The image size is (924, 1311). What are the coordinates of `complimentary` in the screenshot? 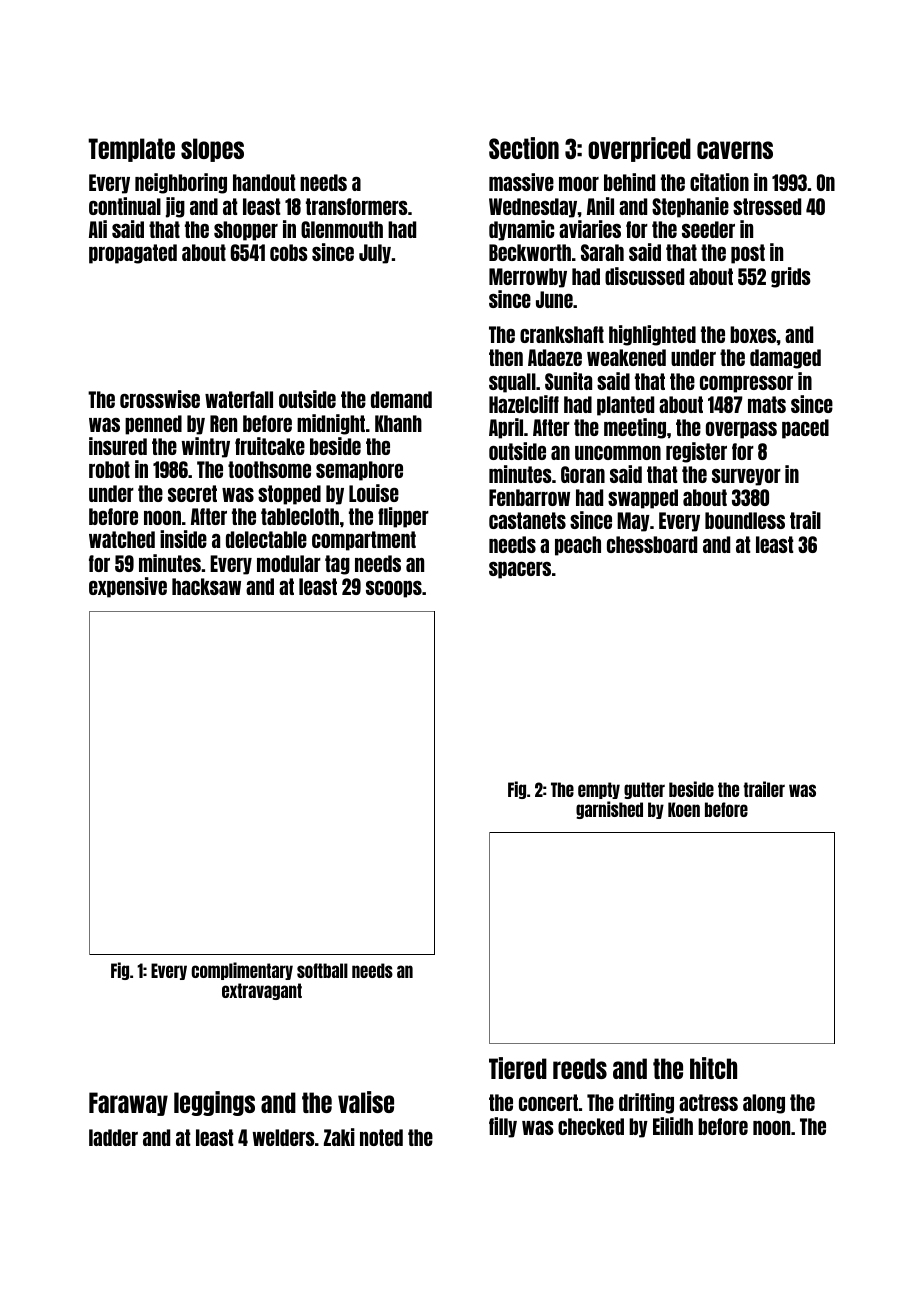 It's located at (242, 971).
